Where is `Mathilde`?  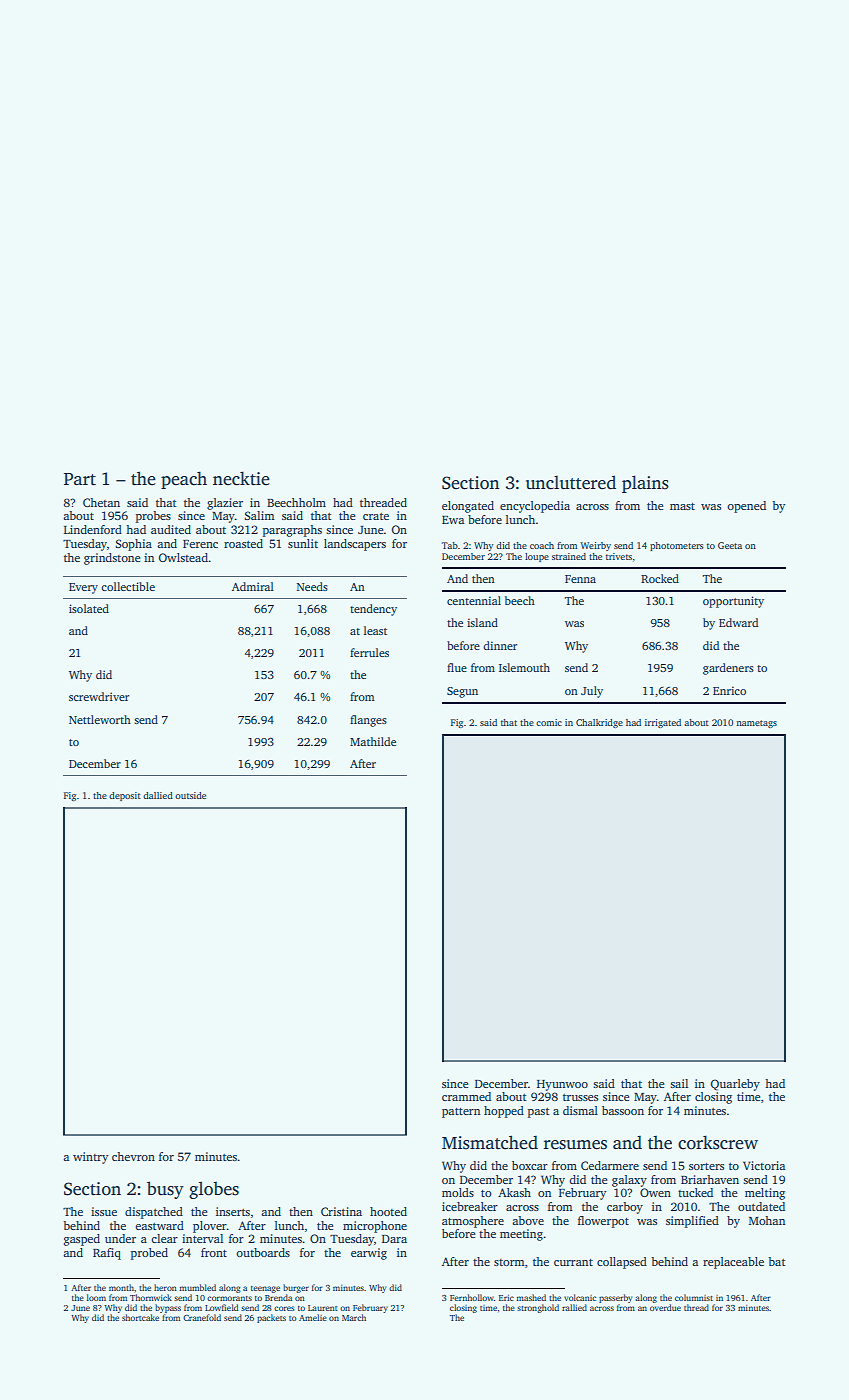 Mathilde is located at coordinates (373, 741).
